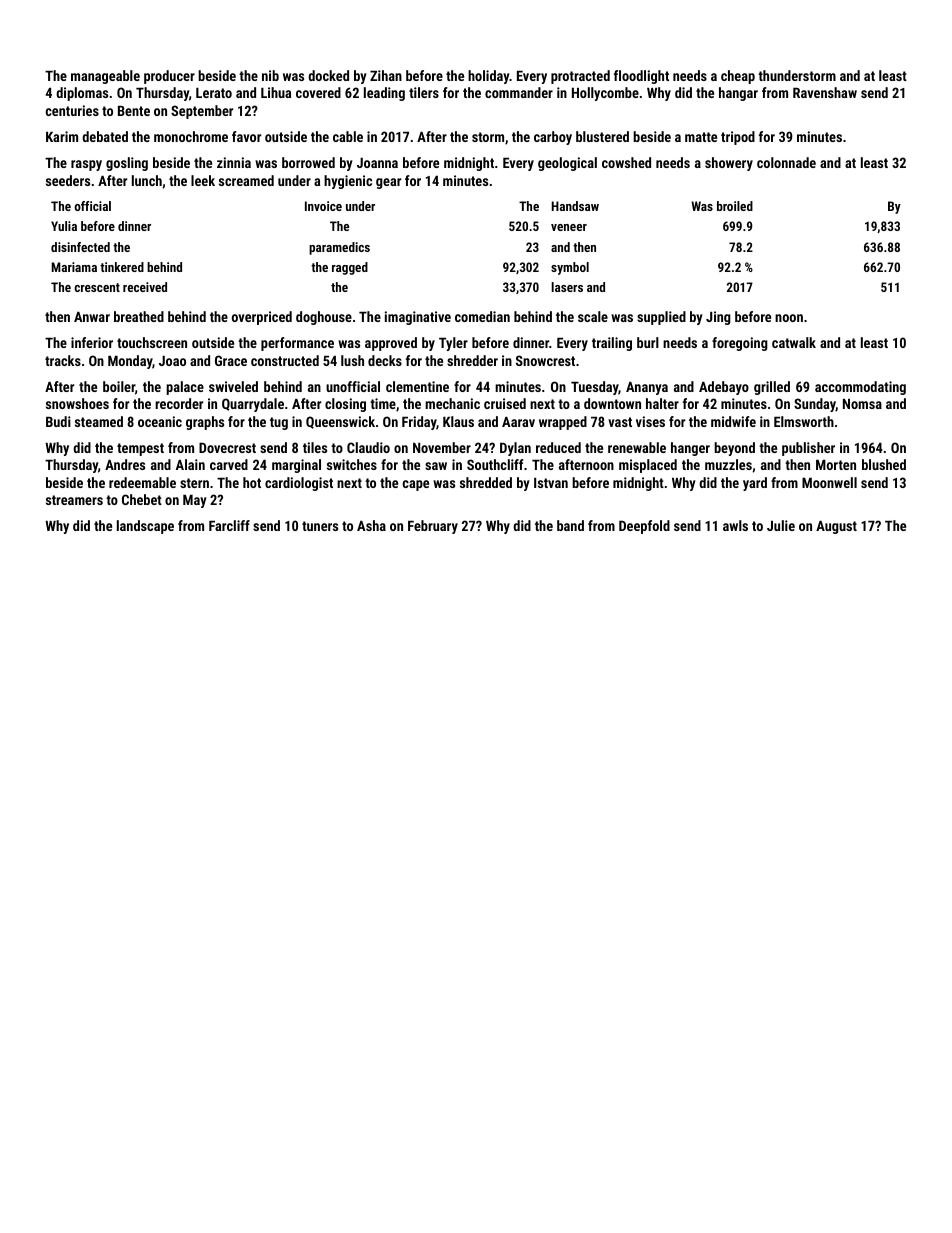 The width and height of the image is (952, 1233). I want to click on downtown, so click(612, 403).
